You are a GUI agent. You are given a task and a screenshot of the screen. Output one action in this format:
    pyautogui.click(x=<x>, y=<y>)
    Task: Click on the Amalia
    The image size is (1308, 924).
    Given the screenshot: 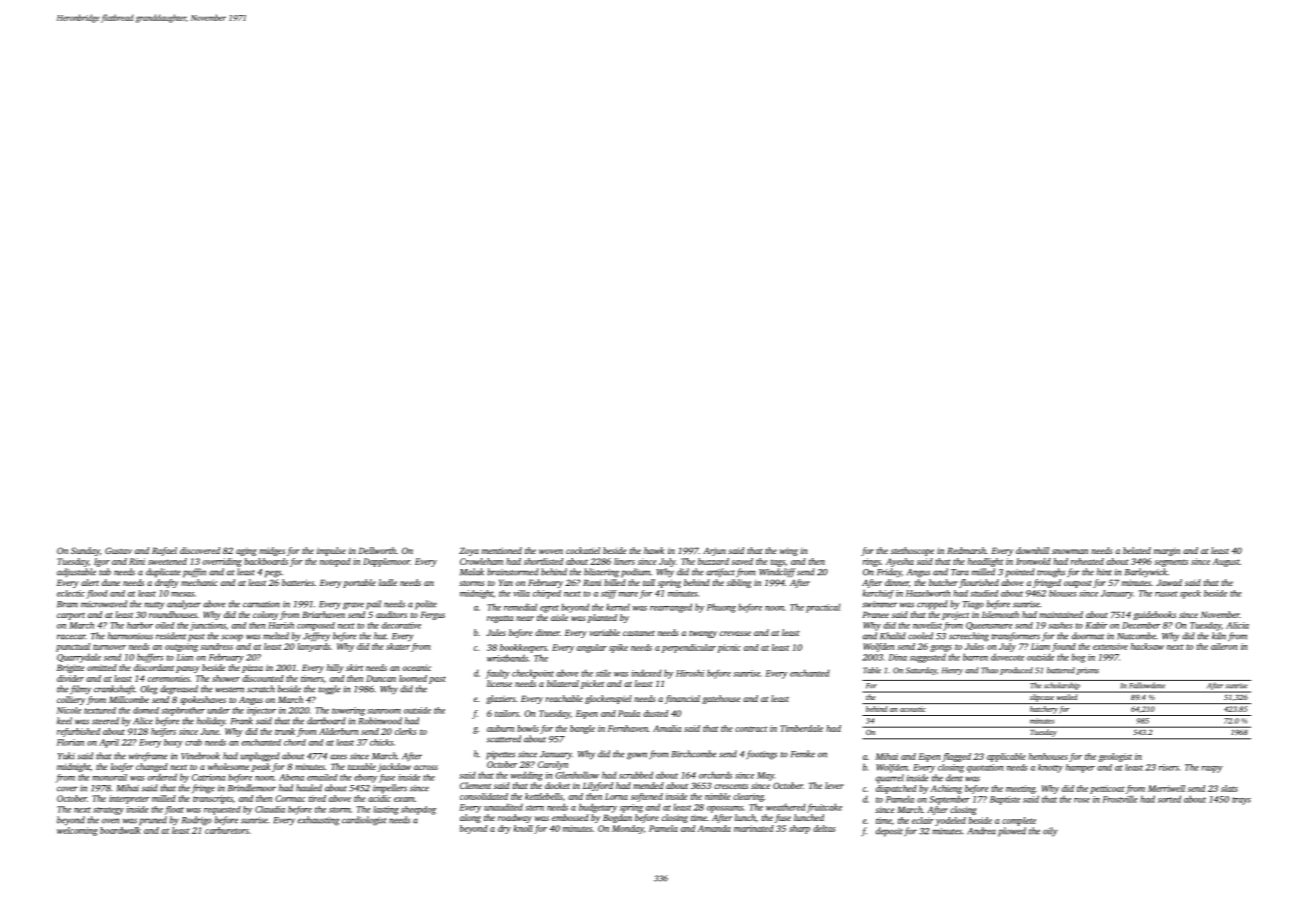 What is the action you would take?
    pyautogui.click(x=667, y=728)
